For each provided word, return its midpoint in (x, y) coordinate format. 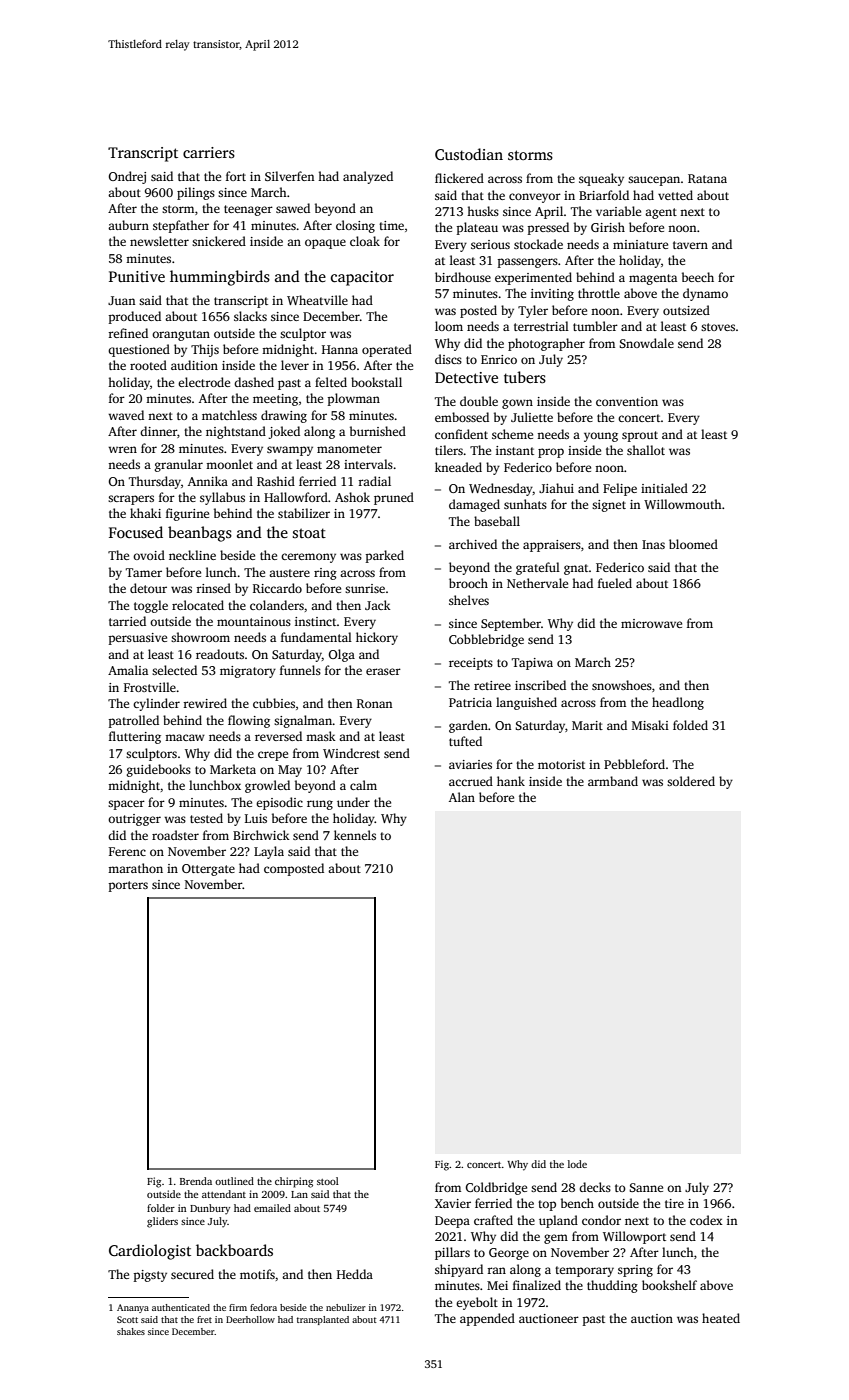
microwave (651, 623)
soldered (691, 781)
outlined (234, 1181)
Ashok (352, 497)
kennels (355, 835)
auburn (128, 225)
